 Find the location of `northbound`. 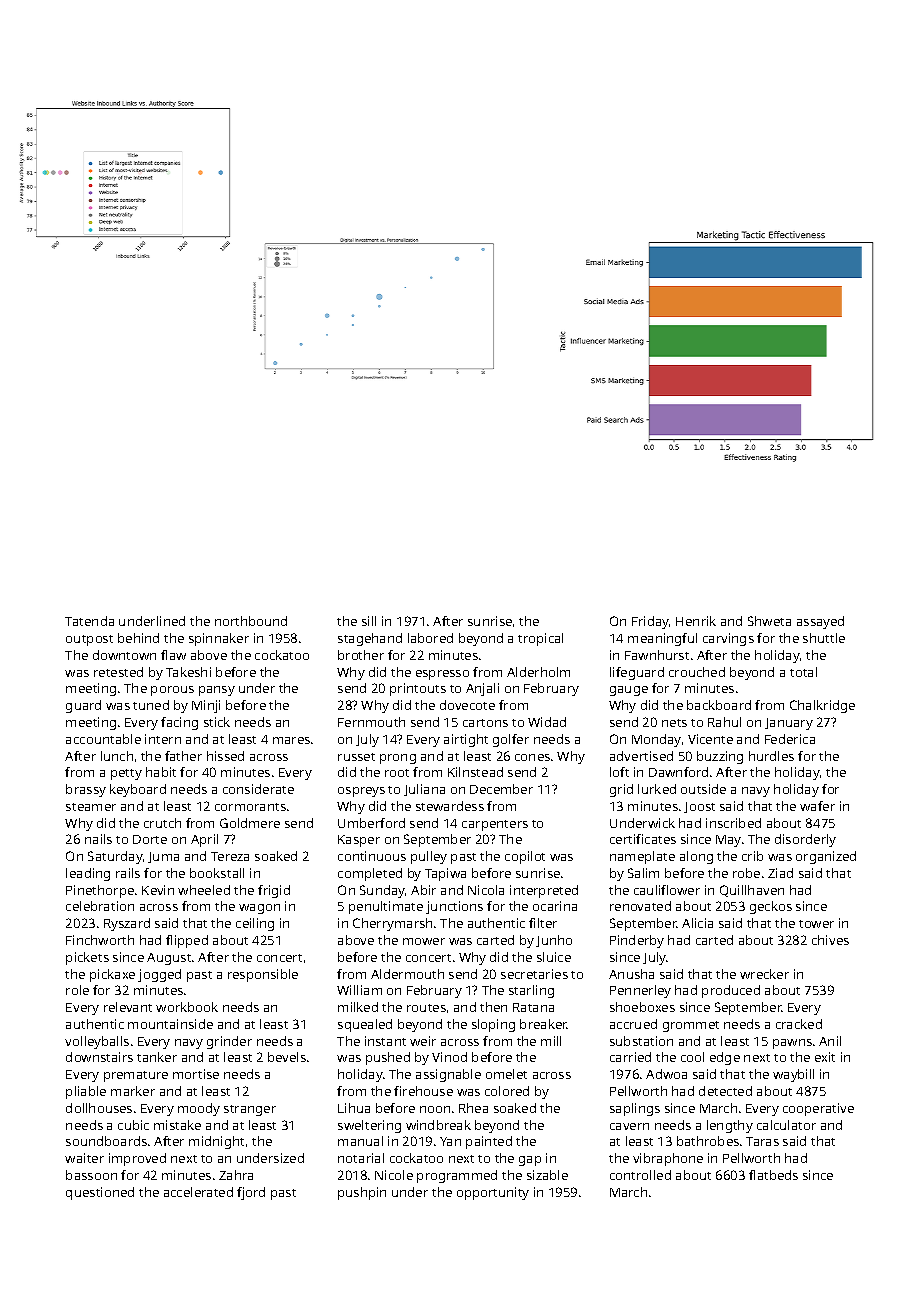

northbound is located at coordinates (251, 621).
